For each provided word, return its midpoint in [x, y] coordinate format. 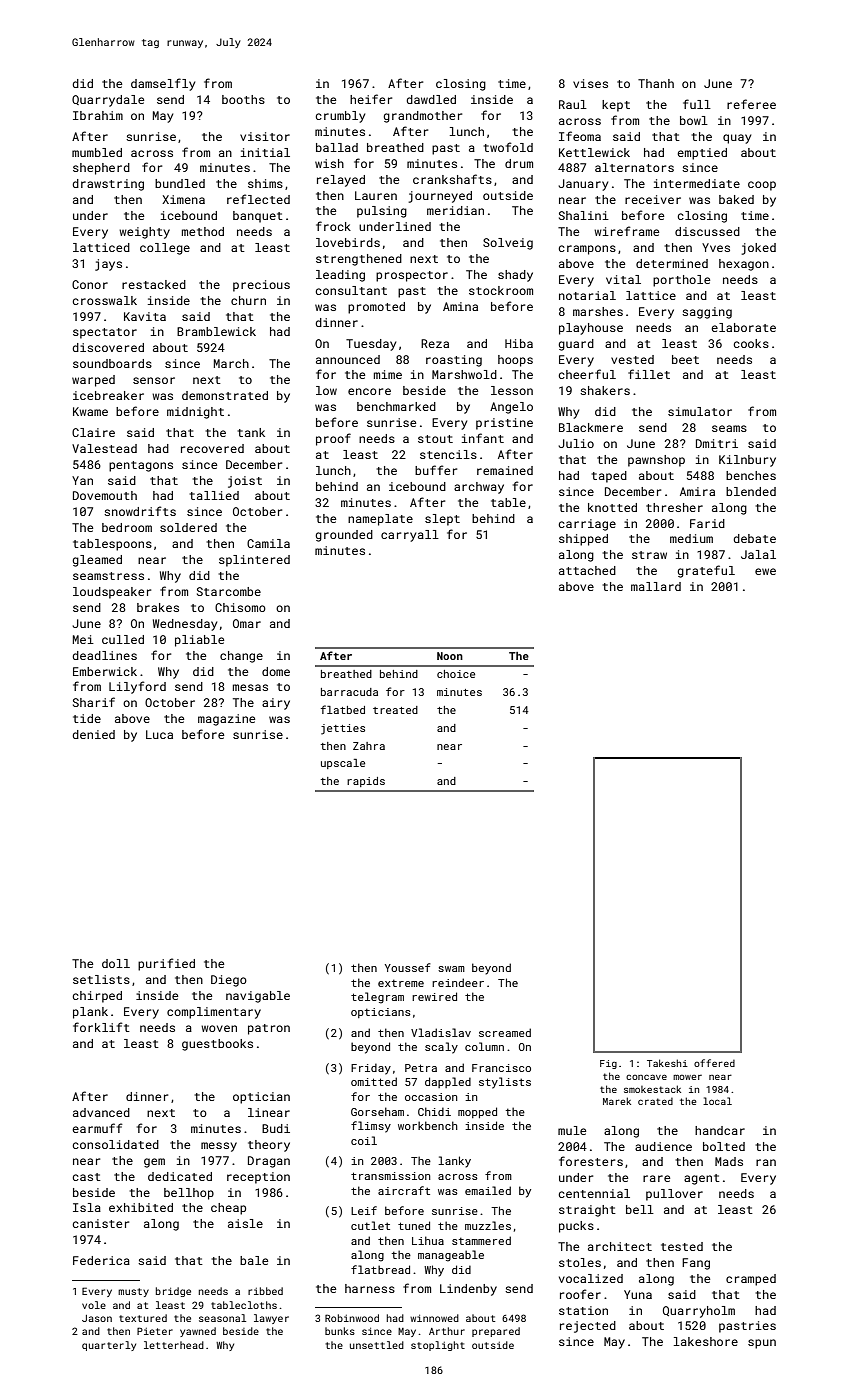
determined [672, 263]
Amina [460, 306]
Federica [101, 1260]
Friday [371, 1069]
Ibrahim [98, 115]
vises [590, 83]
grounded [344, 536]
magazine [226, 720]
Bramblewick [216, 331]
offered [714, 1063]
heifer [371, 99]
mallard [656, 586]
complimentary [214, 1013]
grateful [706, 571]
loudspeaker [112, 593]
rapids [366, 782]
